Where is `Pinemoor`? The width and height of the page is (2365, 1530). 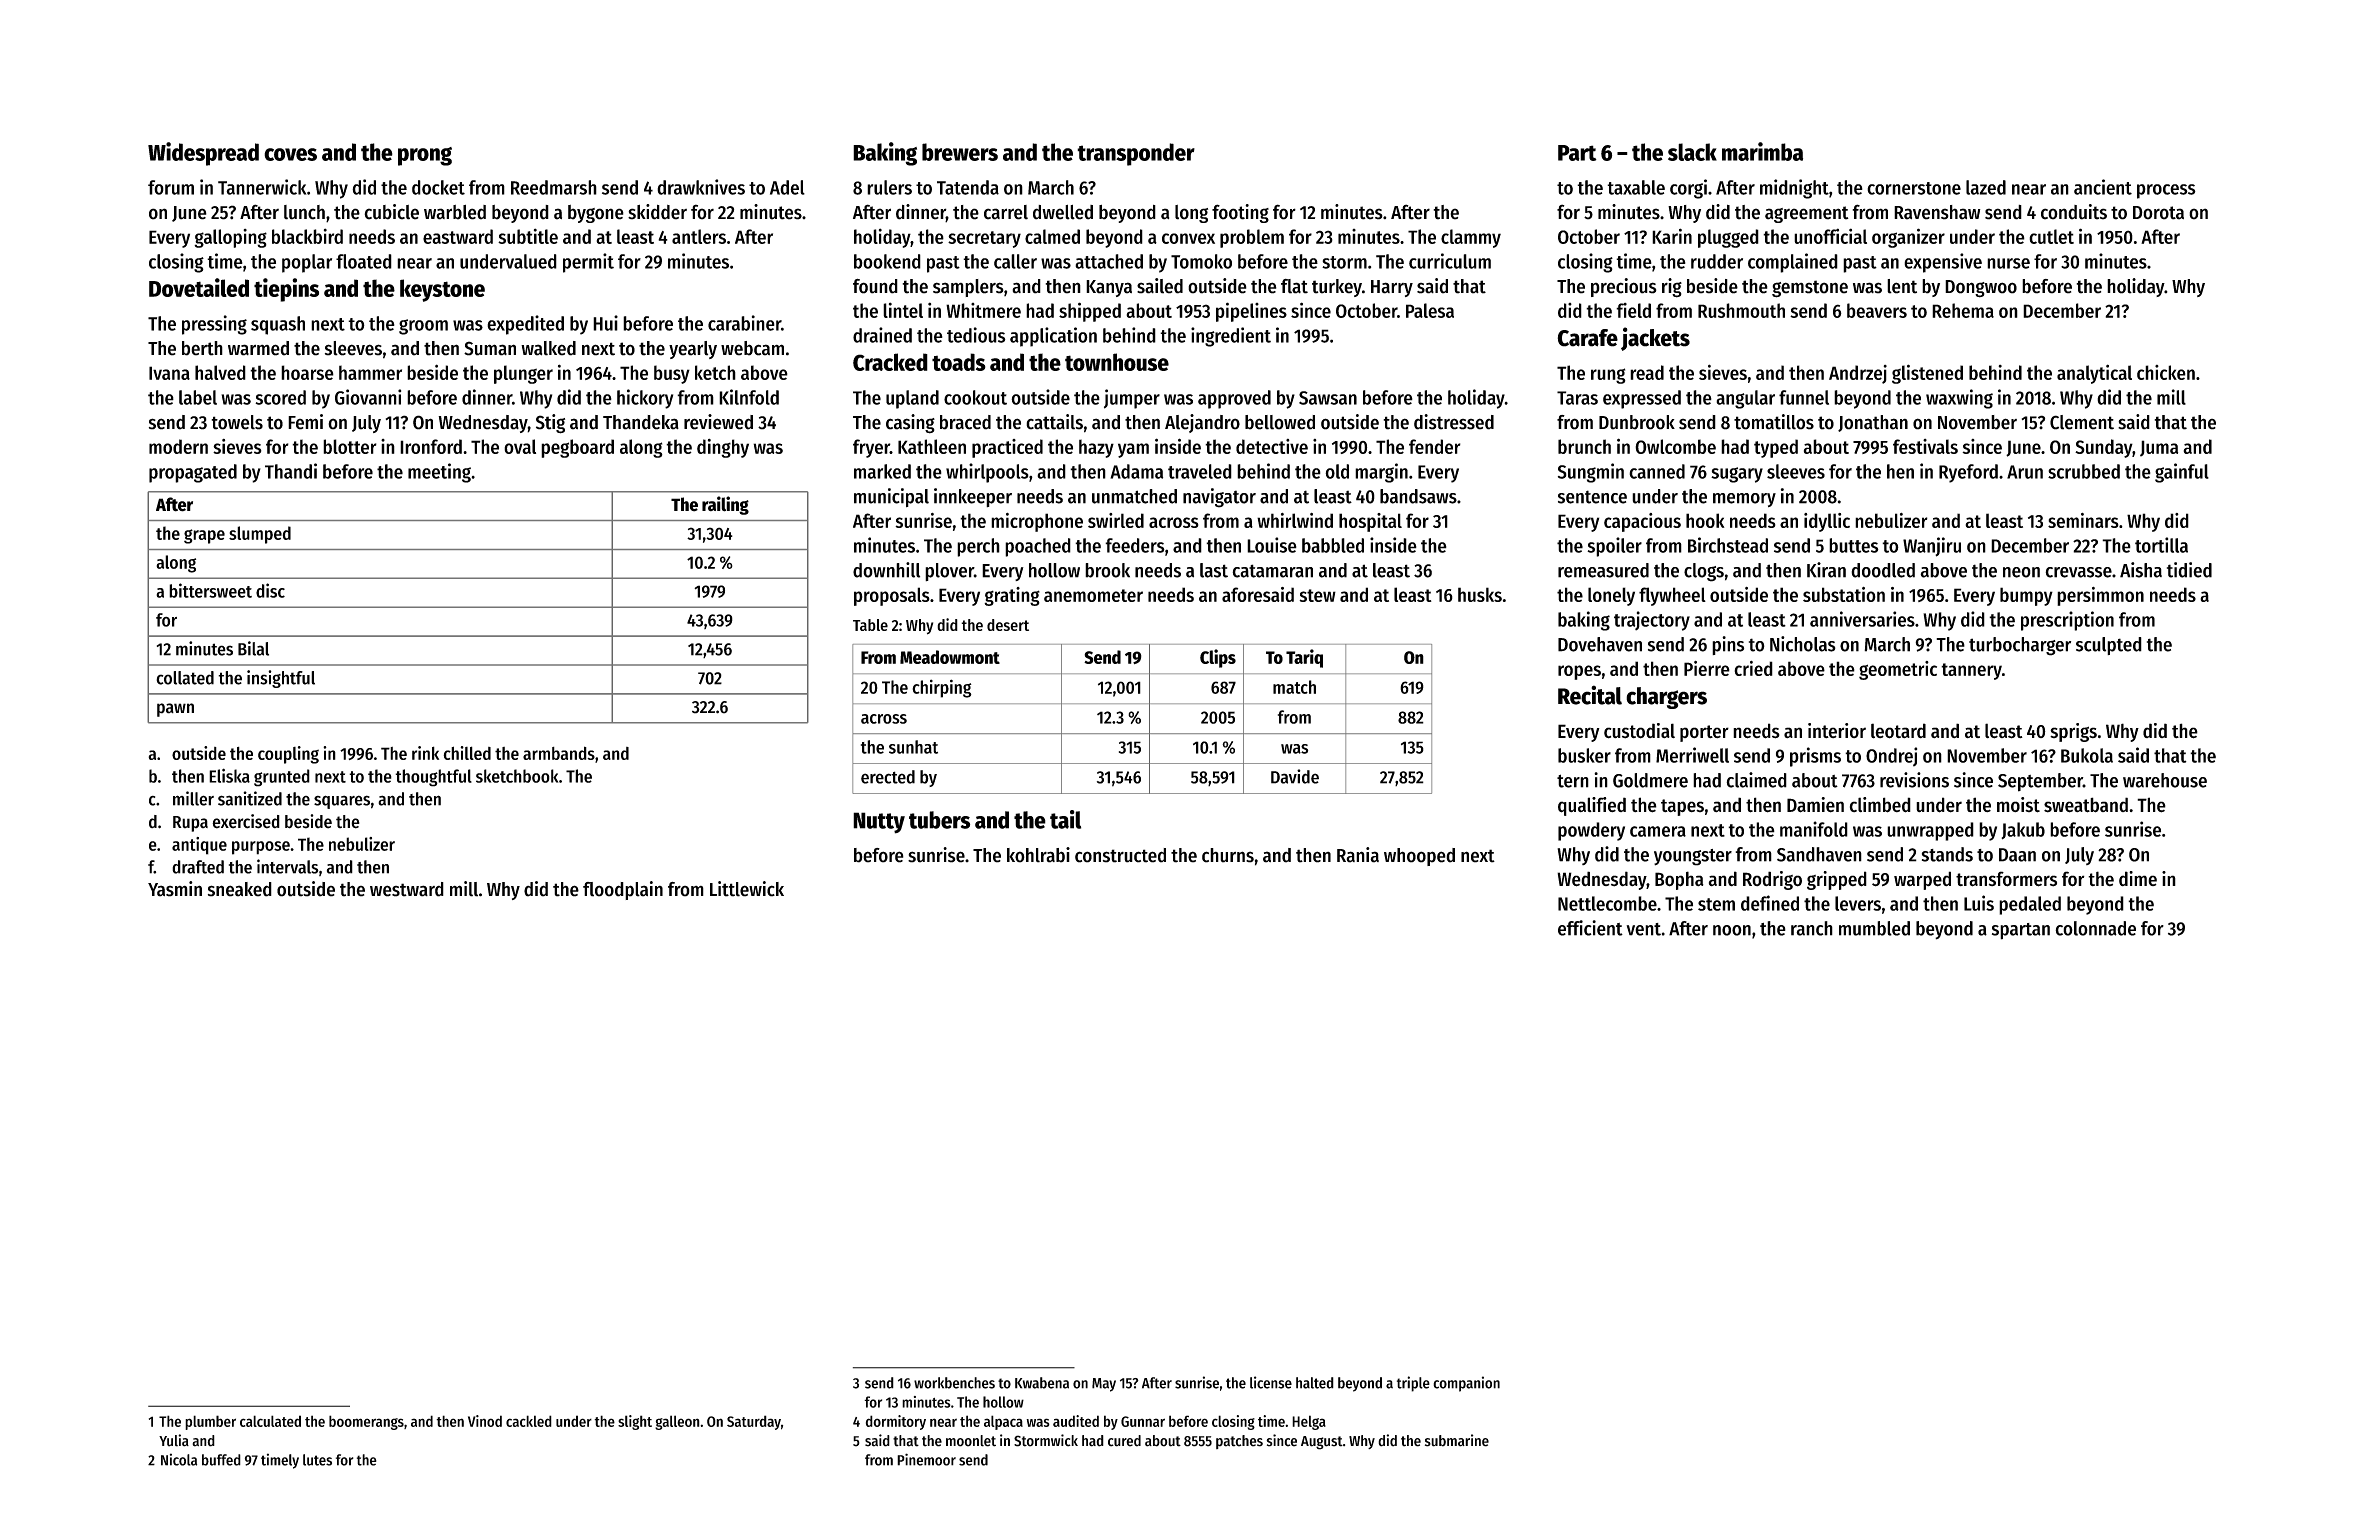
Pinemoor is located at coordinates (926, 1459).
